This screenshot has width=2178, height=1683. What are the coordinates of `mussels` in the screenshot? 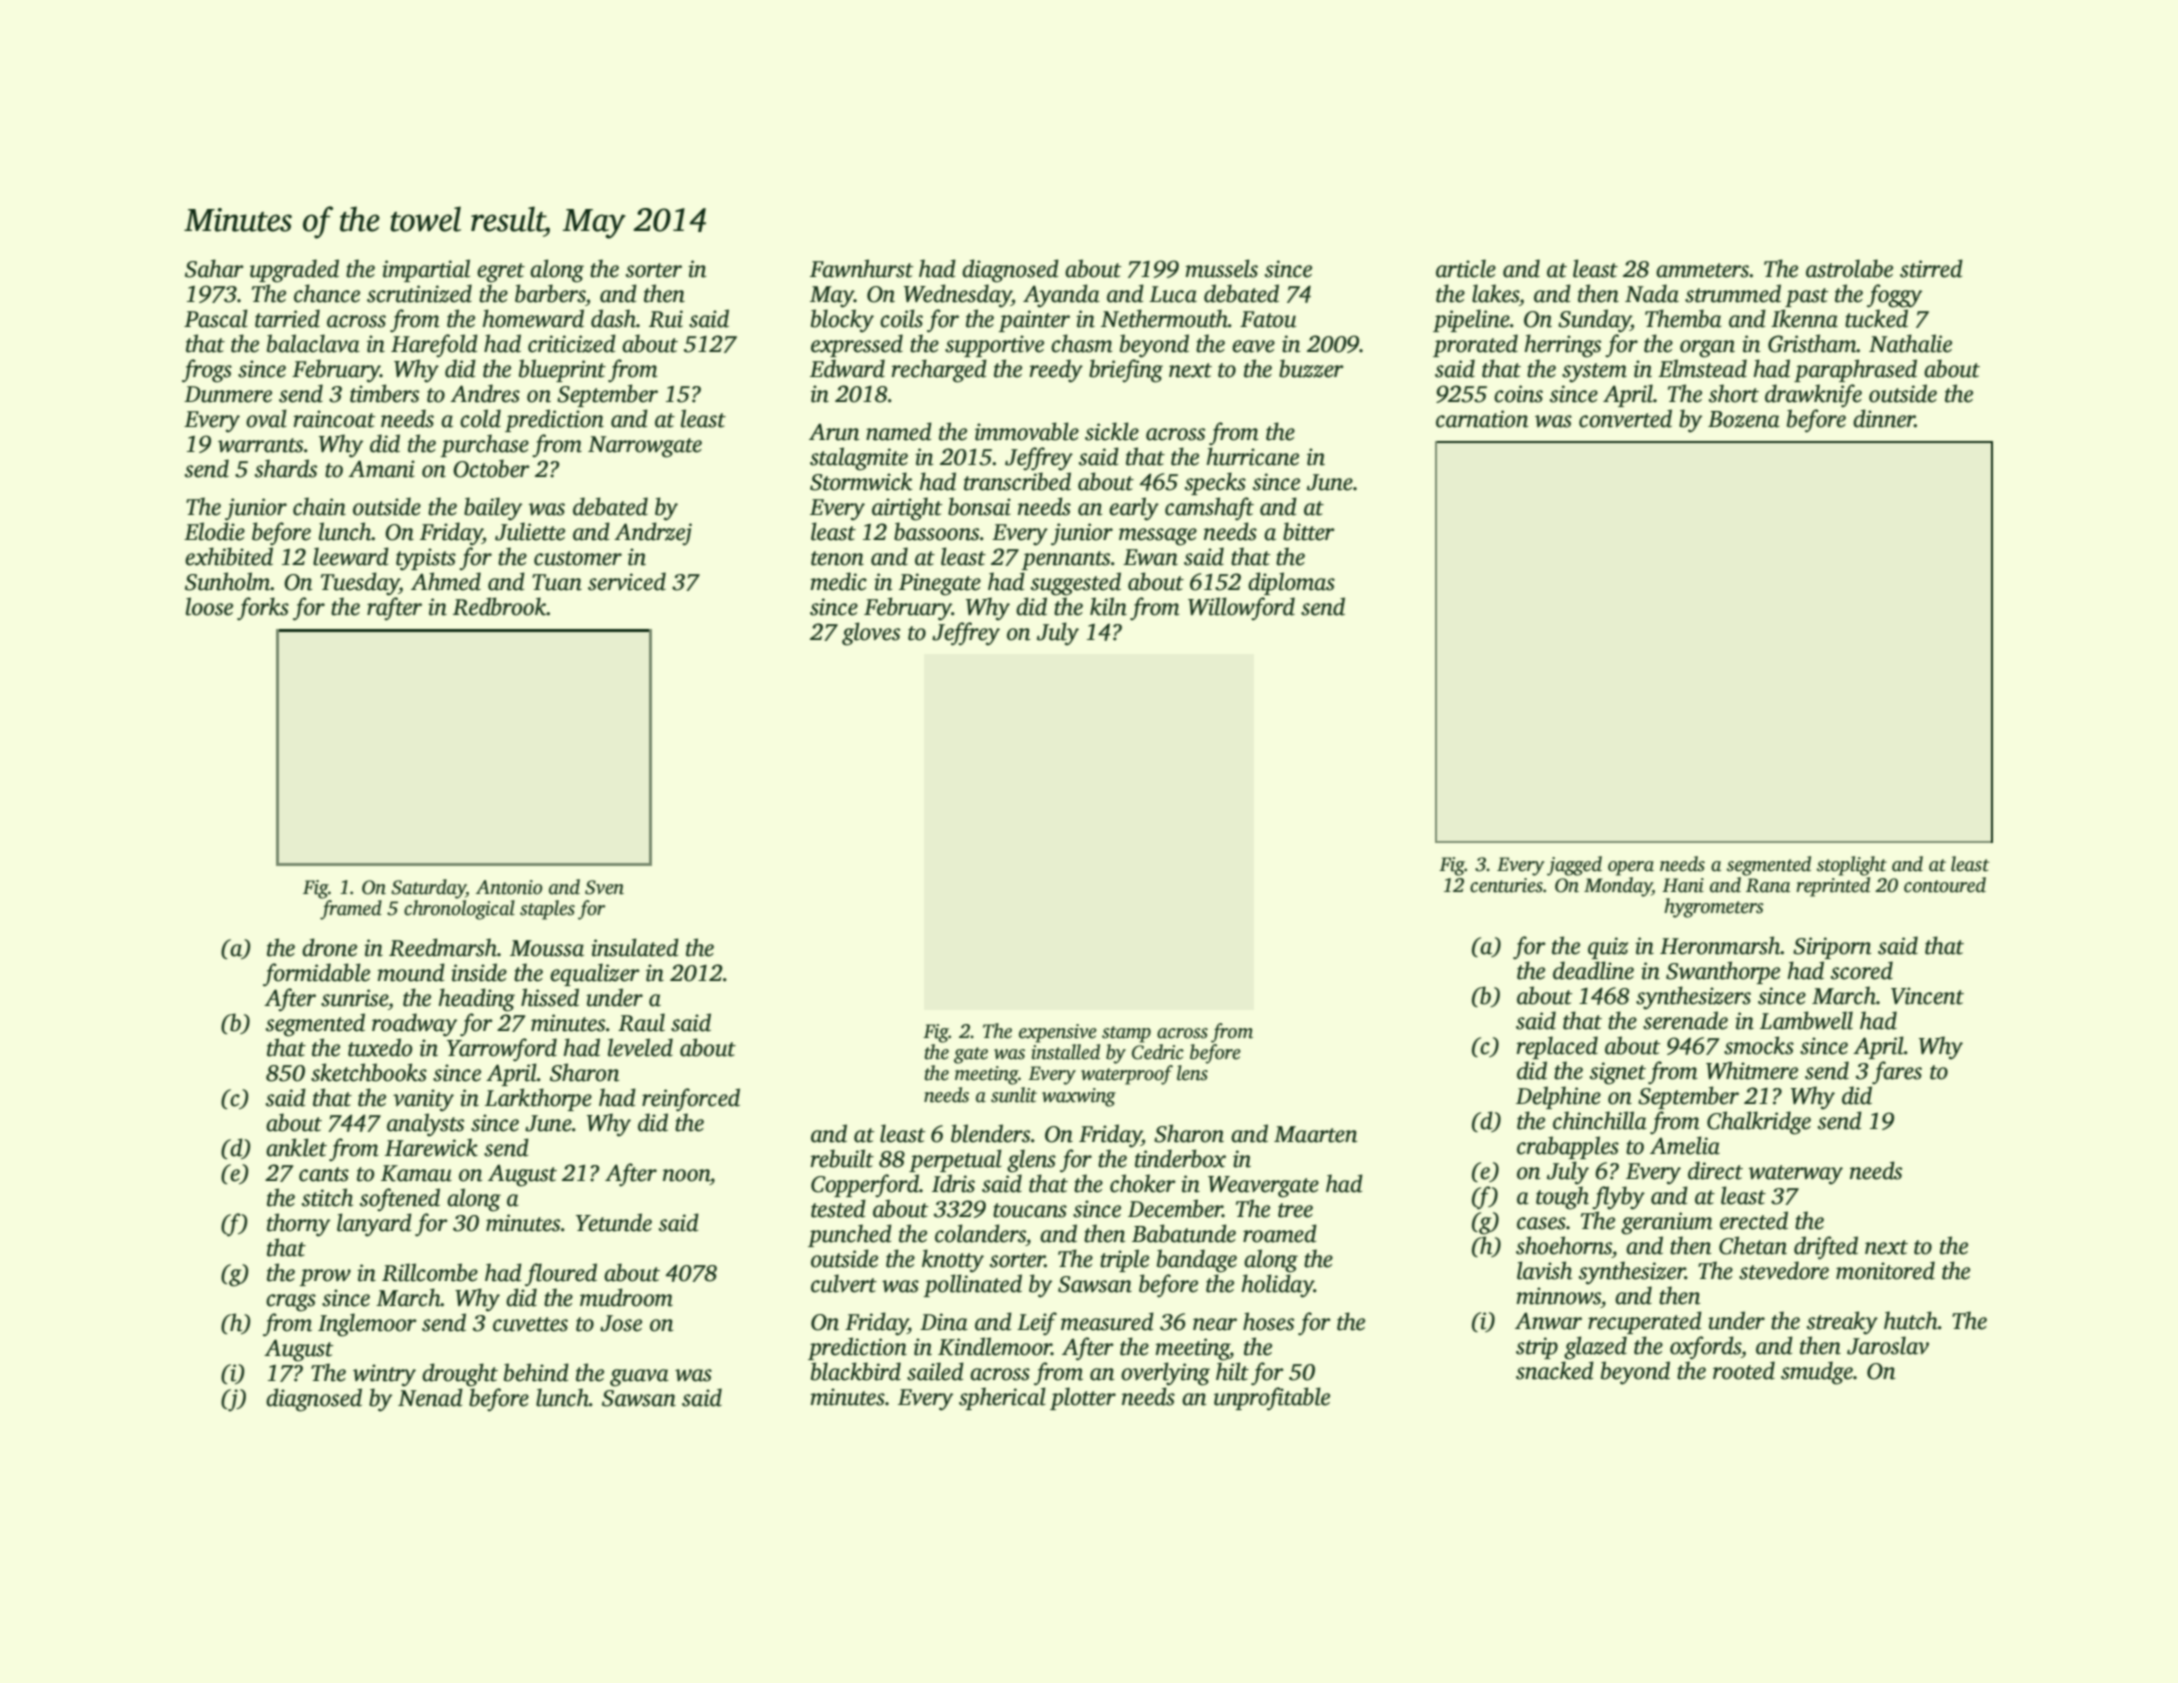 It's located at (1221, 268).
